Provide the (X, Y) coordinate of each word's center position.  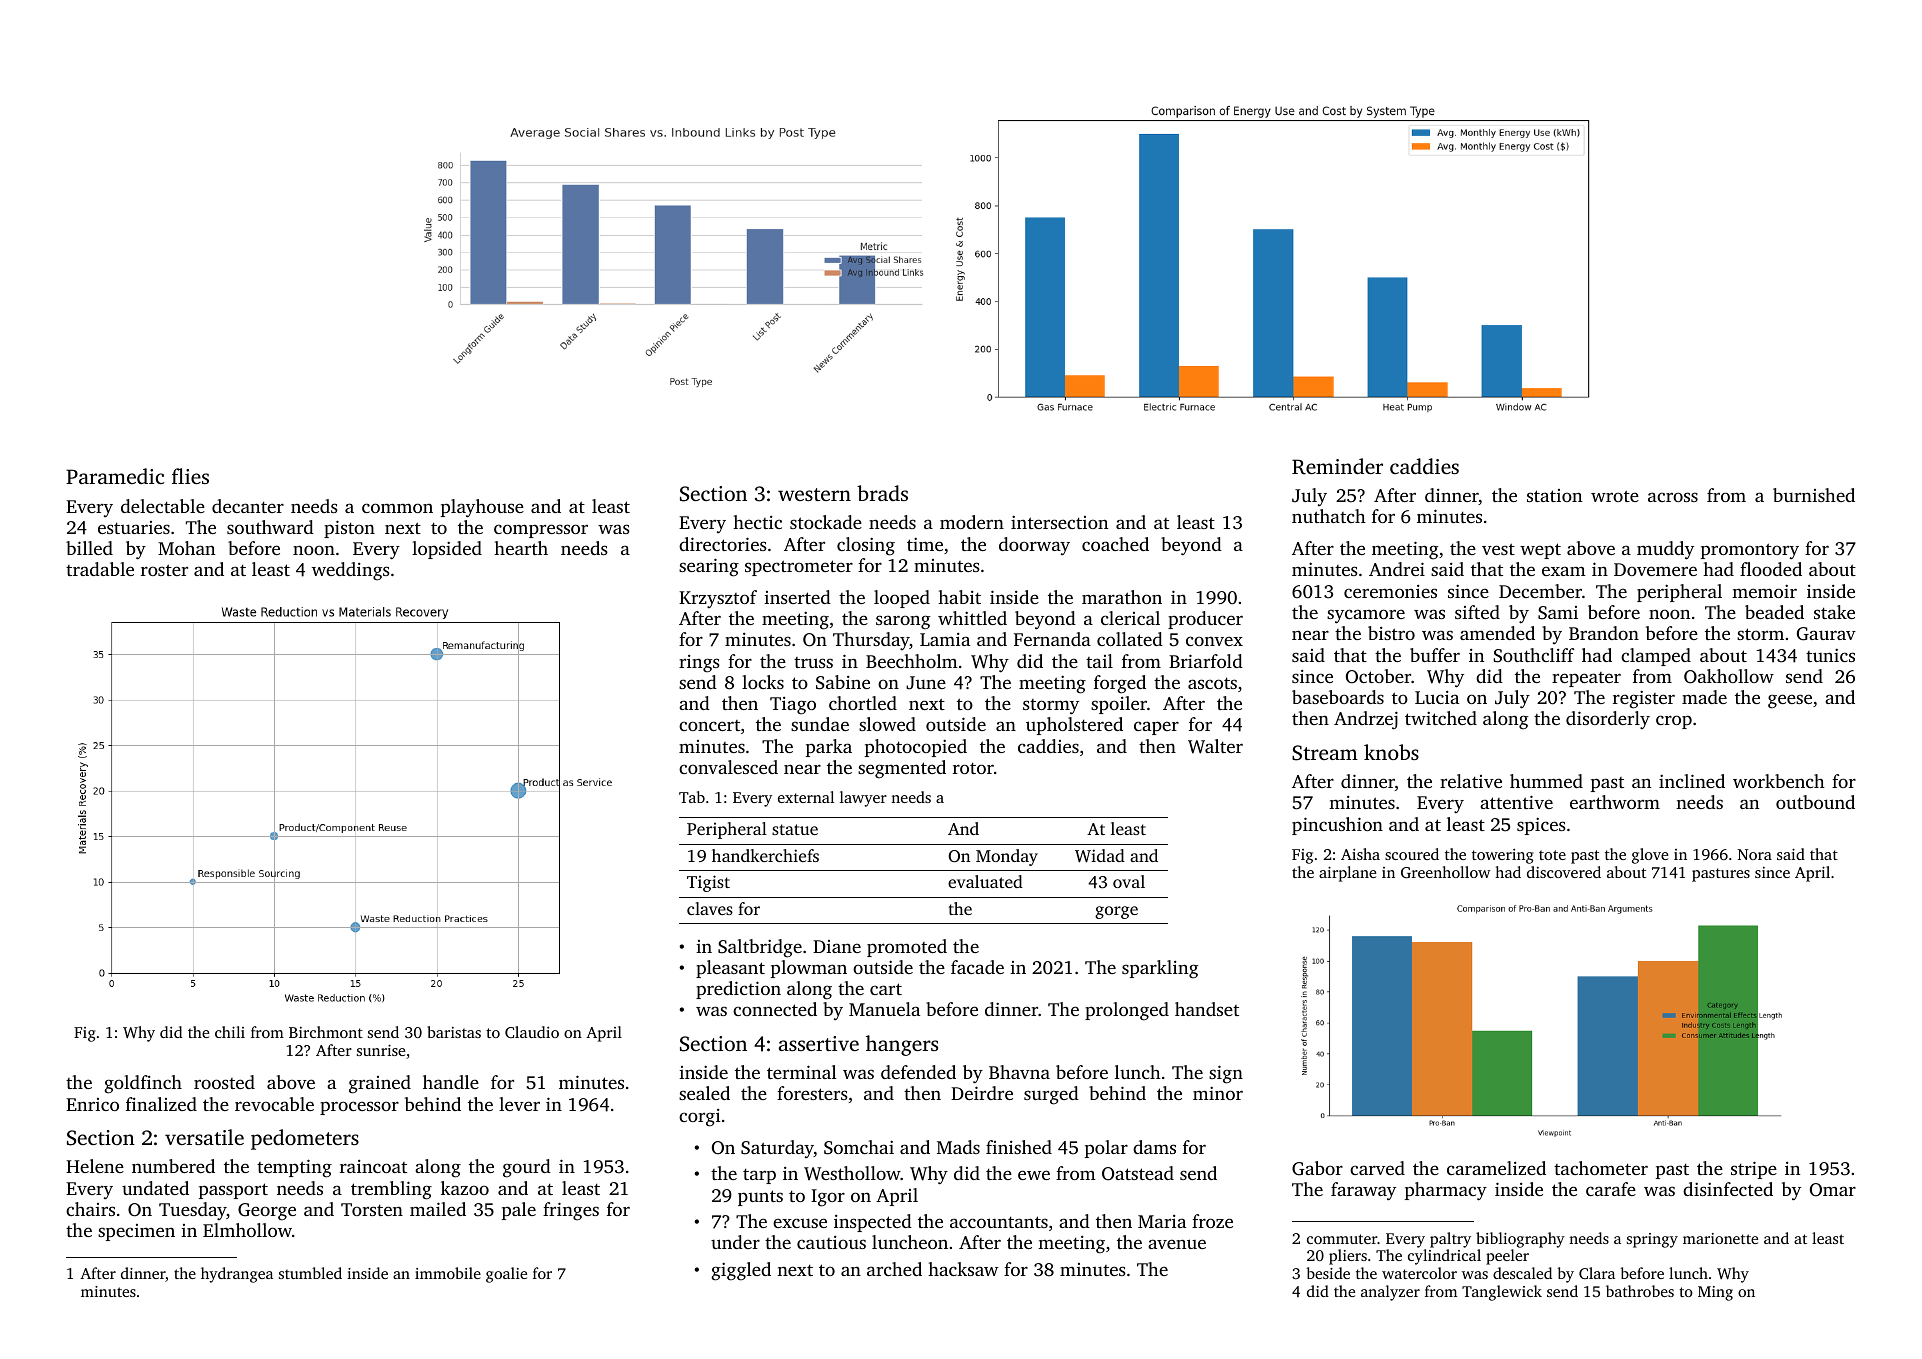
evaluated (985, 881)
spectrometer (799, 568)
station (1554, 495)
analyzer (1390, 1293)
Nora (1755, 854)
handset (1207, 1009)
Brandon (1604, 633)
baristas (454, 1032)
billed (89, 548)
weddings (351, 571)
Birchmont (326, 1032)
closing (866, 546)
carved (1377, 1168)
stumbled (310, 1273)
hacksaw (963, 1269)
